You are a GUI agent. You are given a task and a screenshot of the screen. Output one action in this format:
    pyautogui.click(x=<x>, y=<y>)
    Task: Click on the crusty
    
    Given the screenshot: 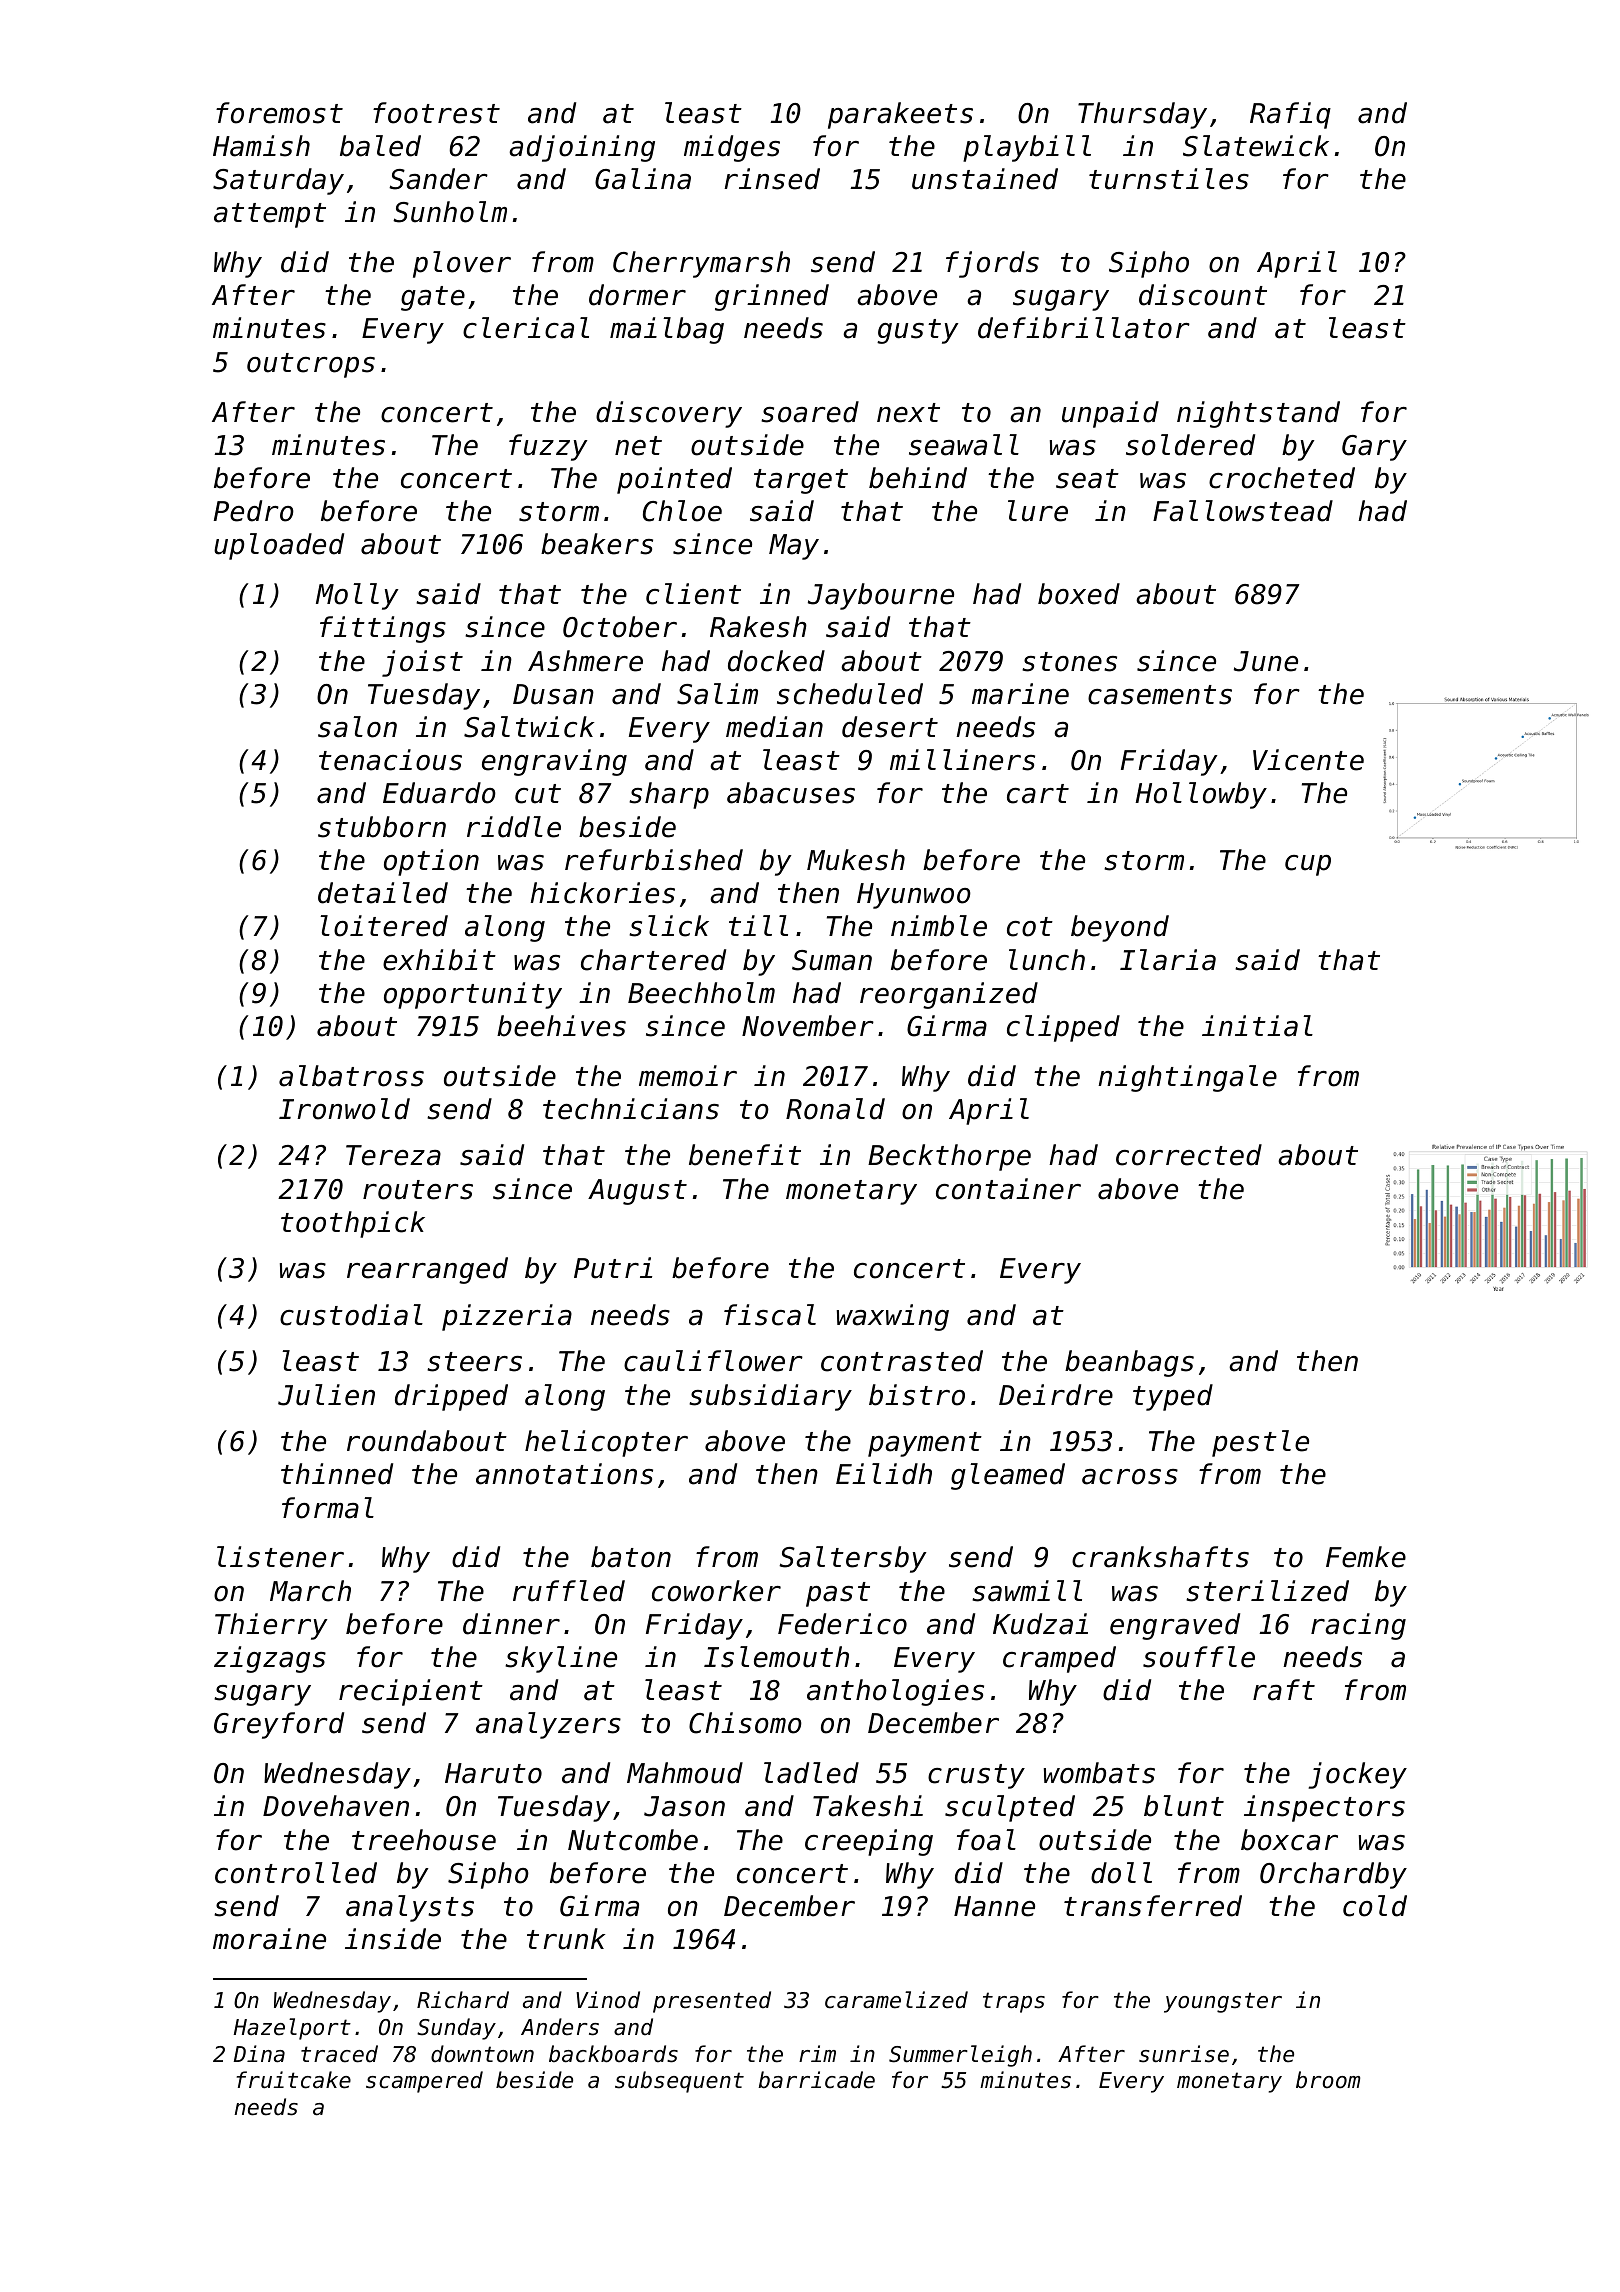 What is the action you would take?
    pyautogui.click(x=976, y=1776)
